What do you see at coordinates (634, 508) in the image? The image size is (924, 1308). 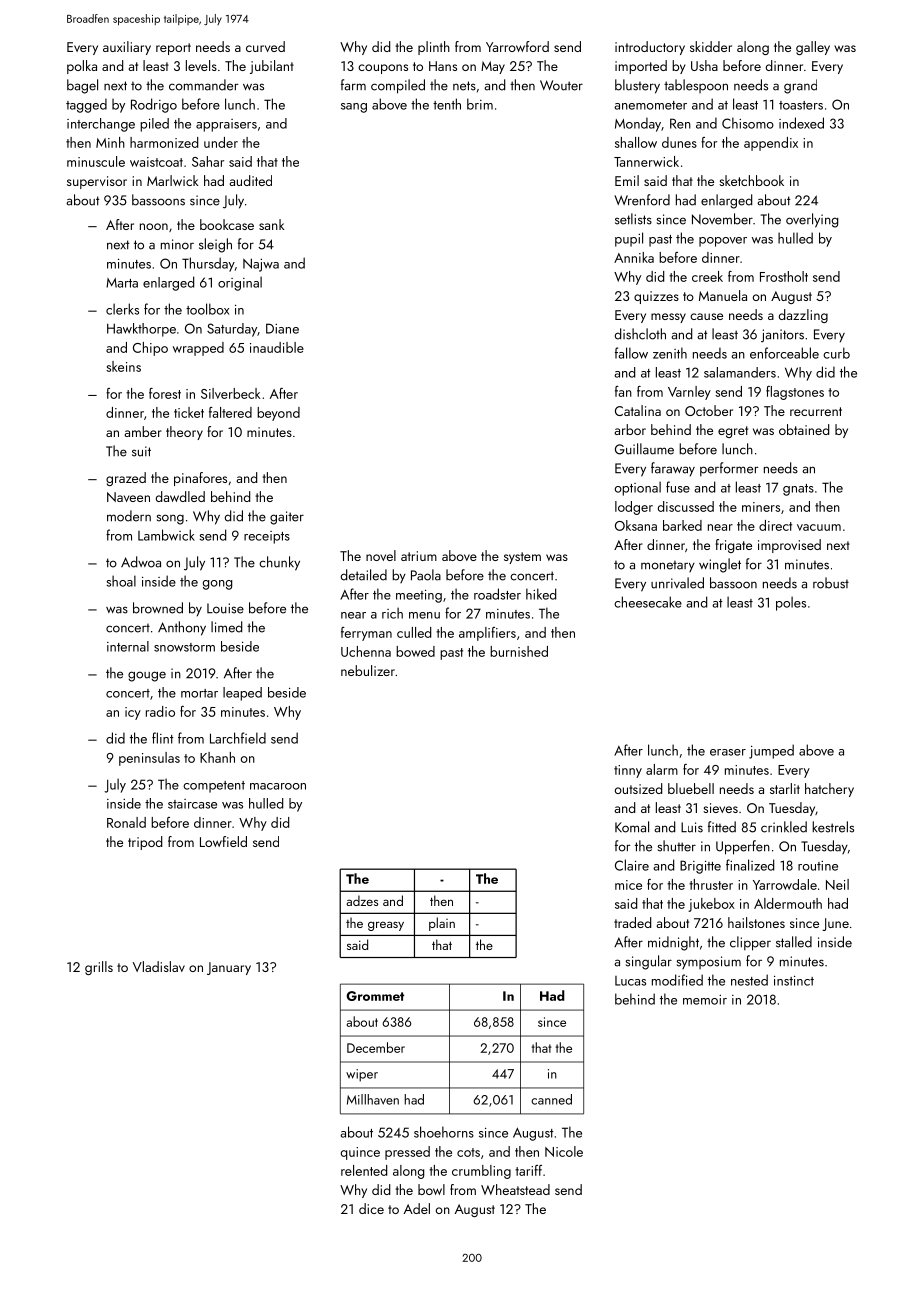 I see `lodger` at bounding box center [634, 508].
